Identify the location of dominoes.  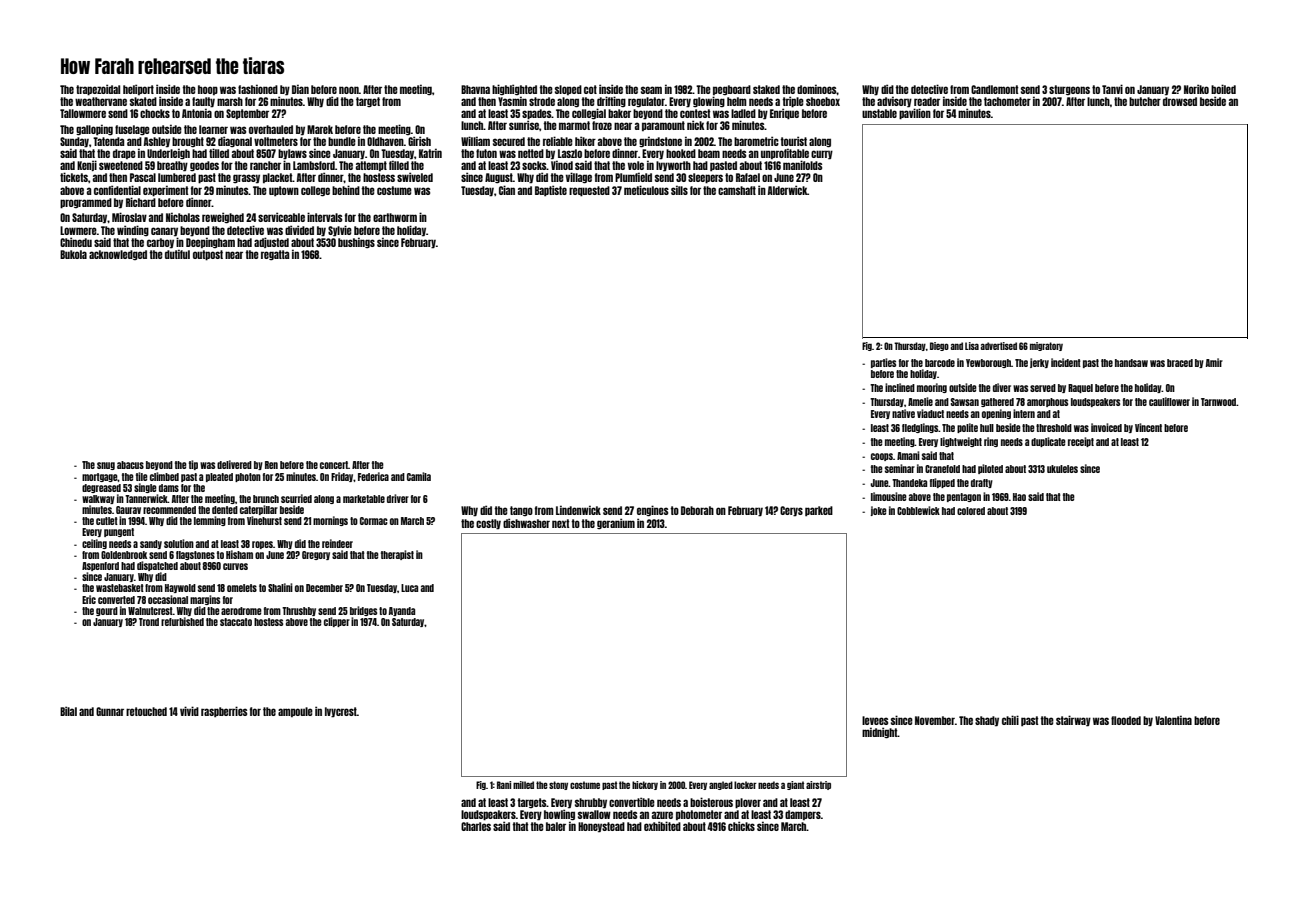
(817, 89).
